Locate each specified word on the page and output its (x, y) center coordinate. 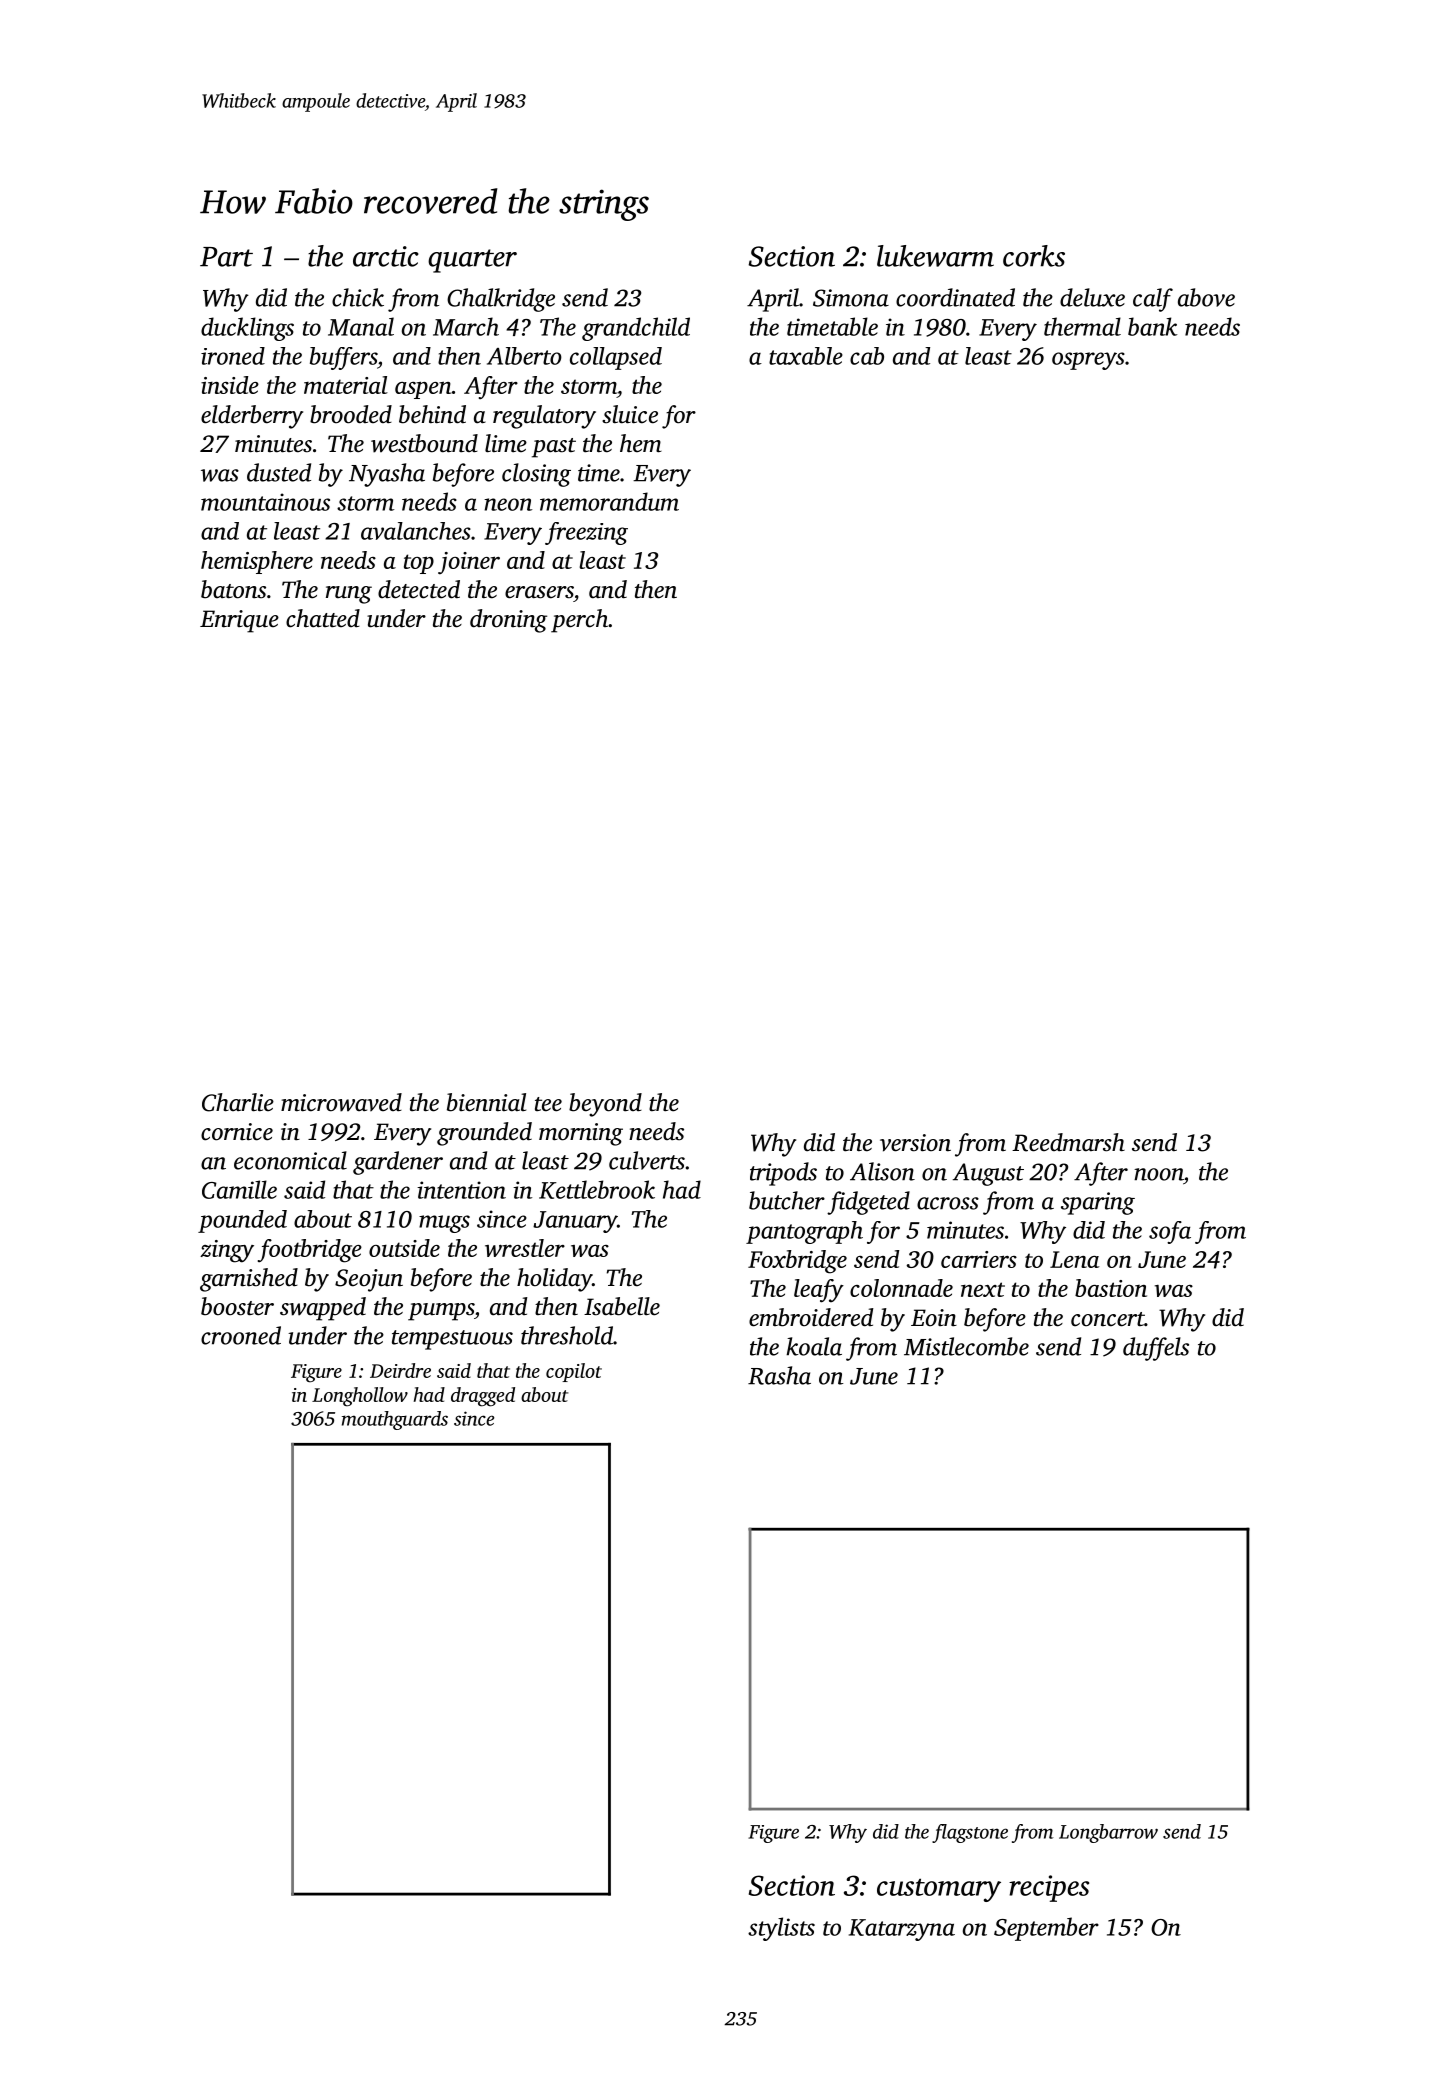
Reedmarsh (1068, 1142)
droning (508, 621)
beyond (605, 1105)
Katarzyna (902, 1930)
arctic (386, 256)
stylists (781, 1929)
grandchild (636, 329)
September (1046, 1929)
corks (1034, 256)
